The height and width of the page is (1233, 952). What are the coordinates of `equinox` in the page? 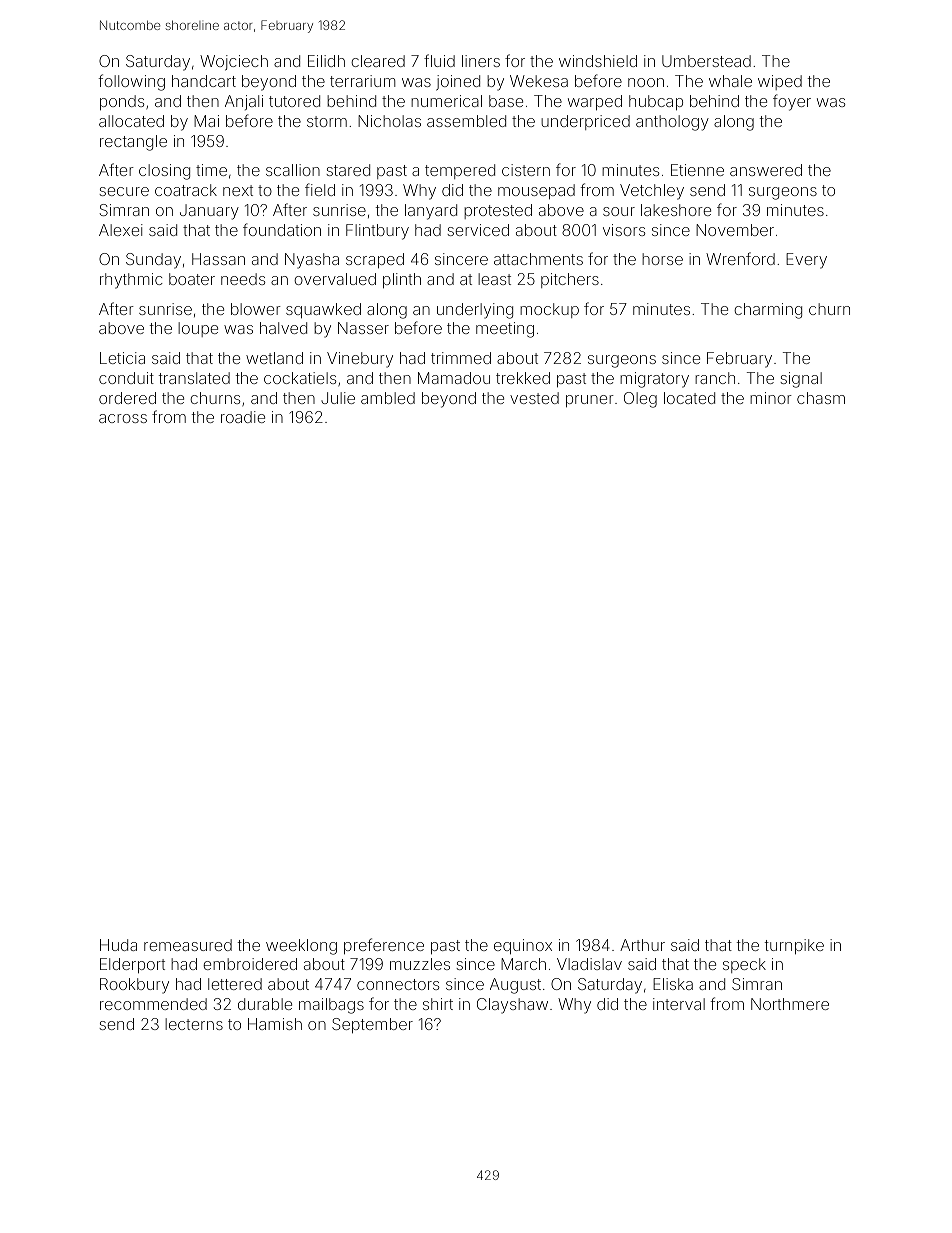 It's located at (523, 946).
